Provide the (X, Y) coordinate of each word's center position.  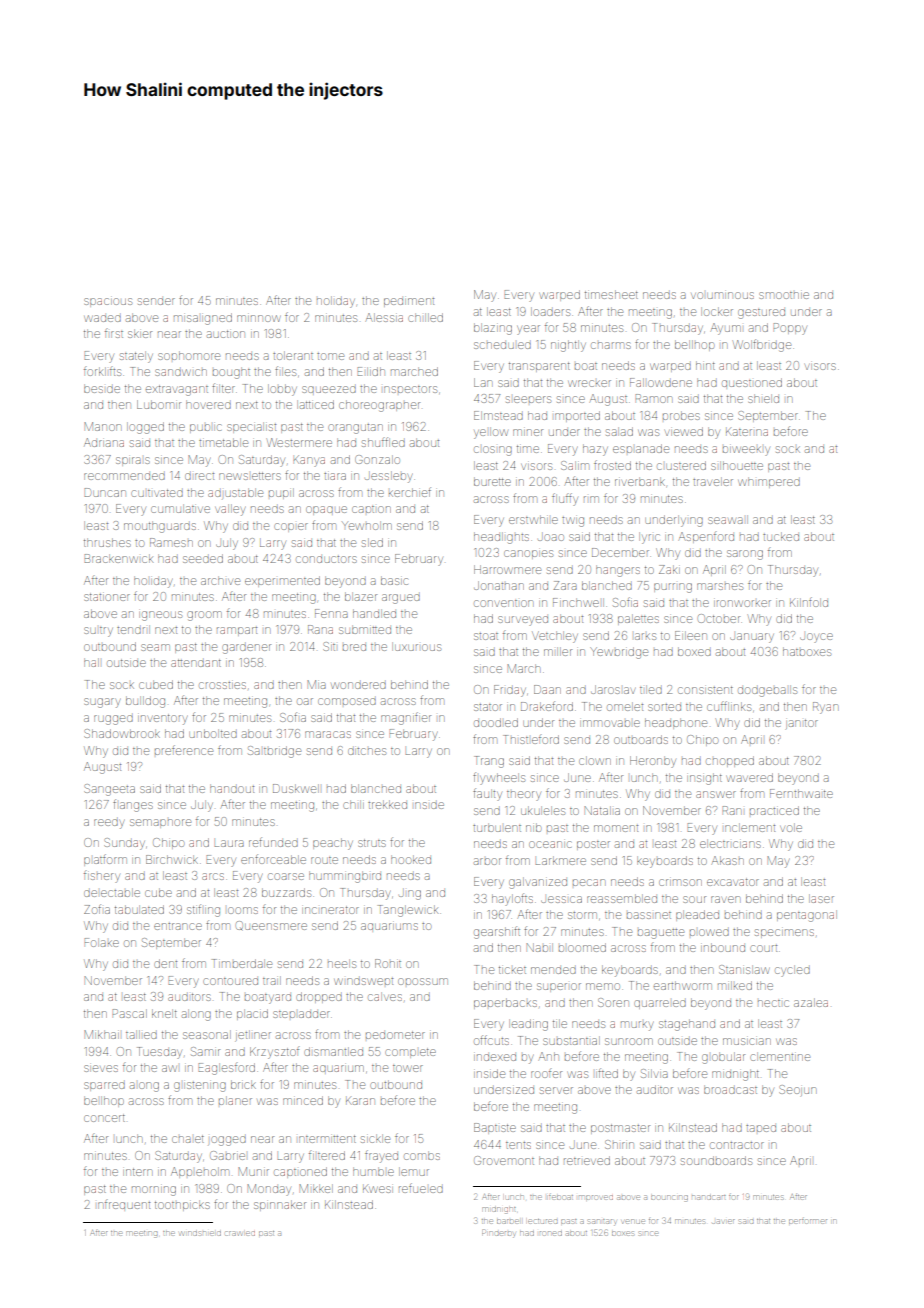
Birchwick (172, 859)
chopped (730, 761)
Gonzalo (377, 459)
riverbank (640, 481)
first (114, 334)
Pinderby (498, 1234)
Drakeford (547, 706)
